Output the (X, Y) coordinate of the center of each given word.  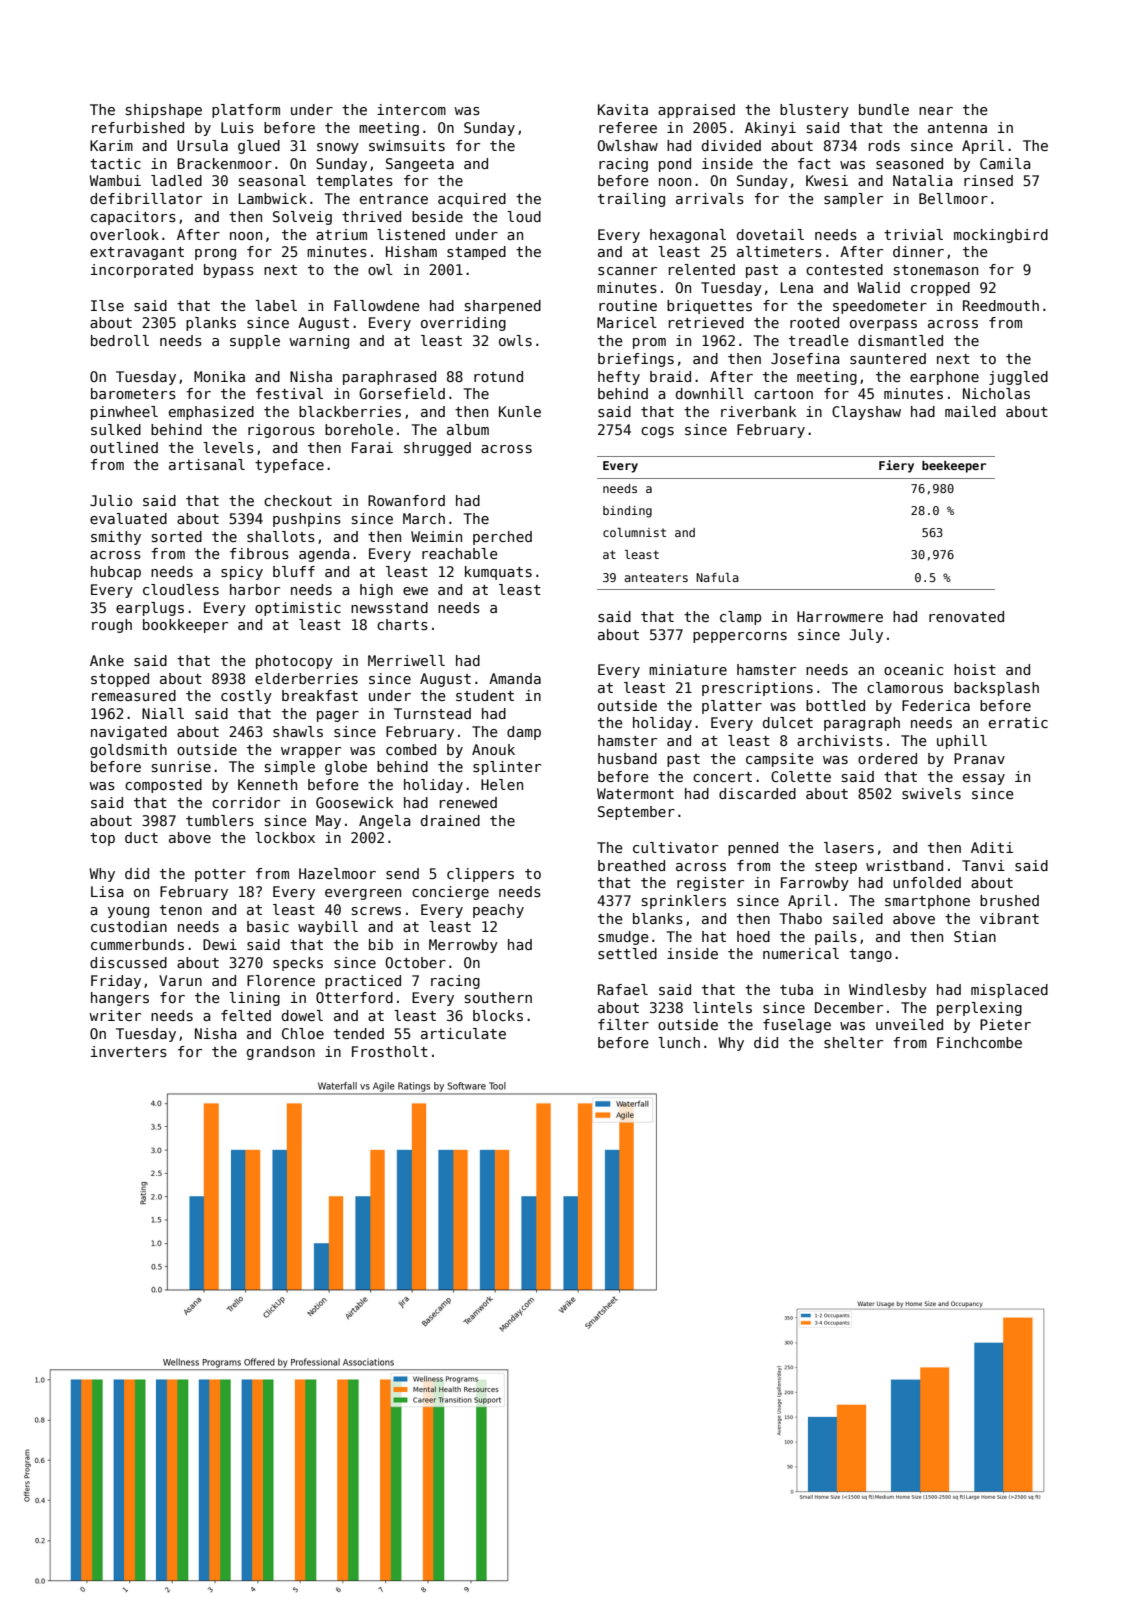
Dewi (220, 944)
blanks (658, 918)
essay (984, 779)
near (936, 111)
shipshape (164, 111)
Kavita (623, 109)
